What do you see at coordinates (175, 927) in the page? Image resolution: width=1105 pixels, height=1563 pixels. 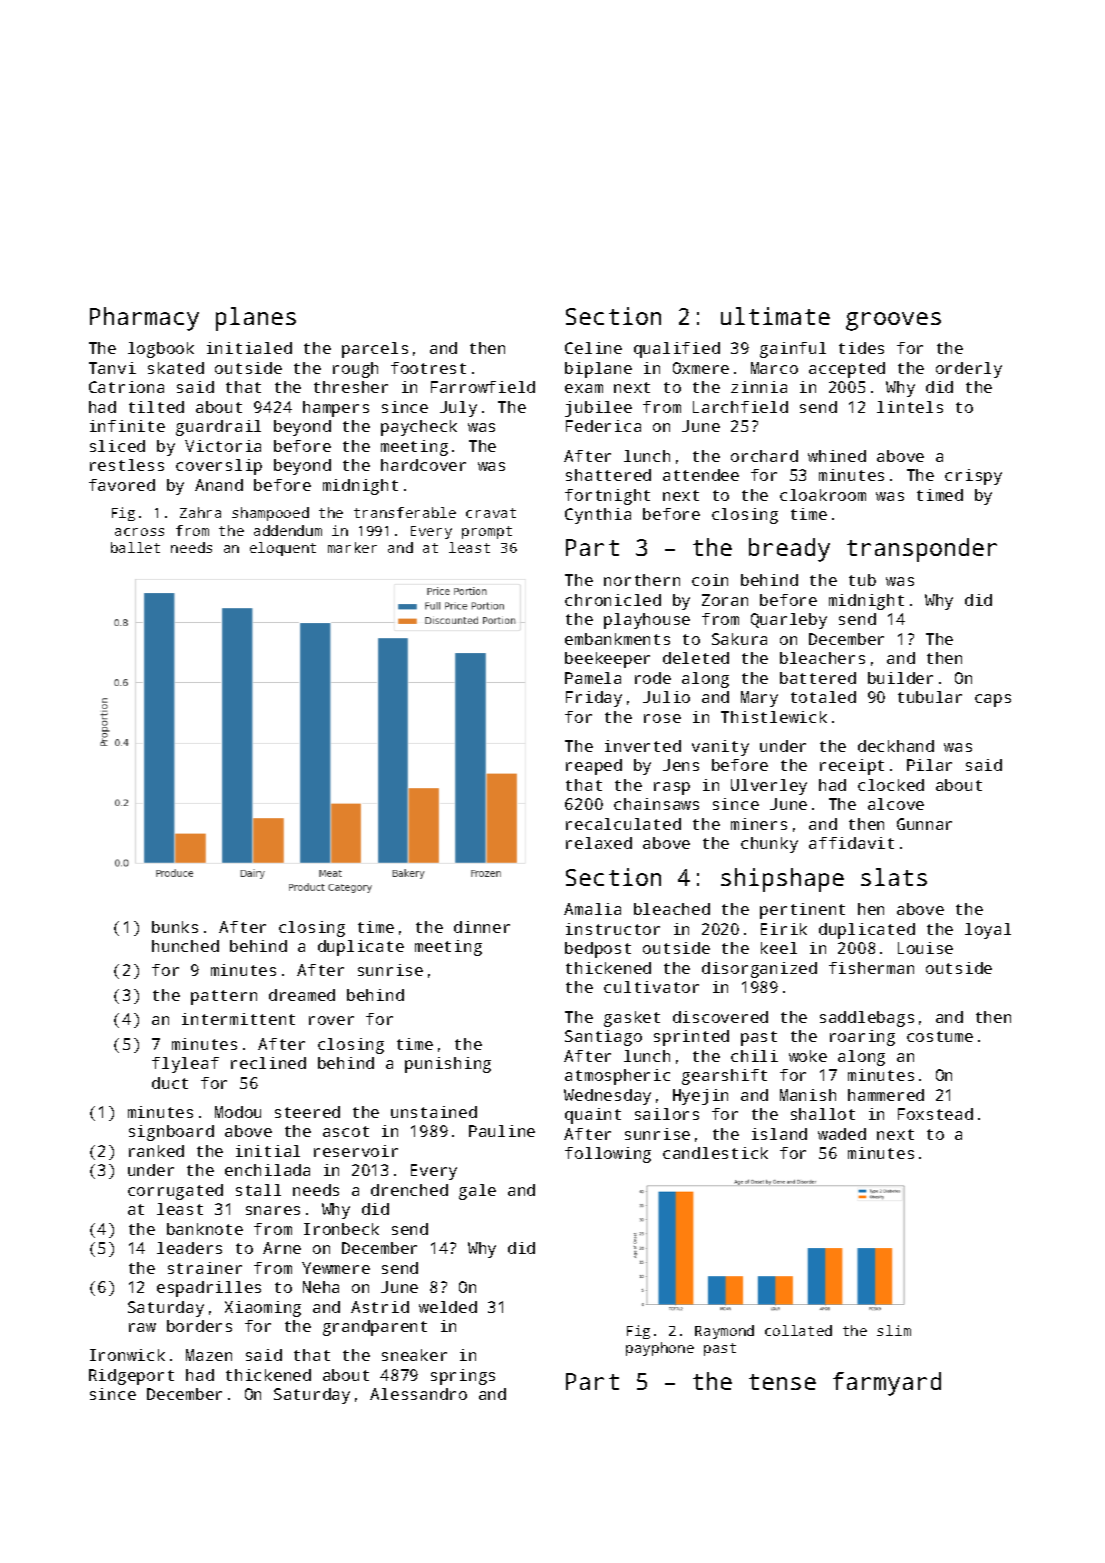 I see `bunks` at bounding box center [175, 927].
